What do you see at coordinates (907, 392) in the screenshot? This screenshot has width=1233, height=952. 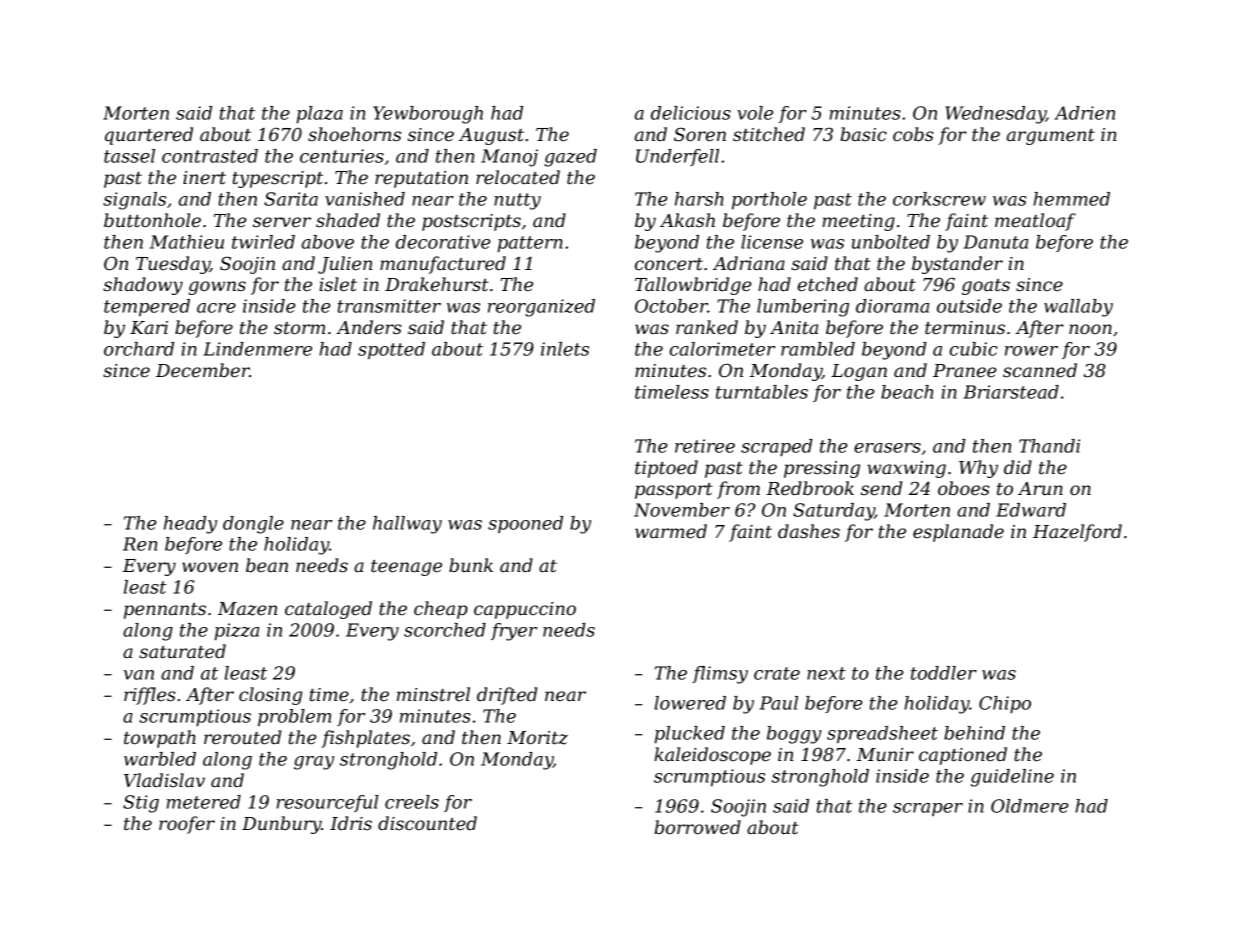 I see `beach` at bounding box center [907, 392].
